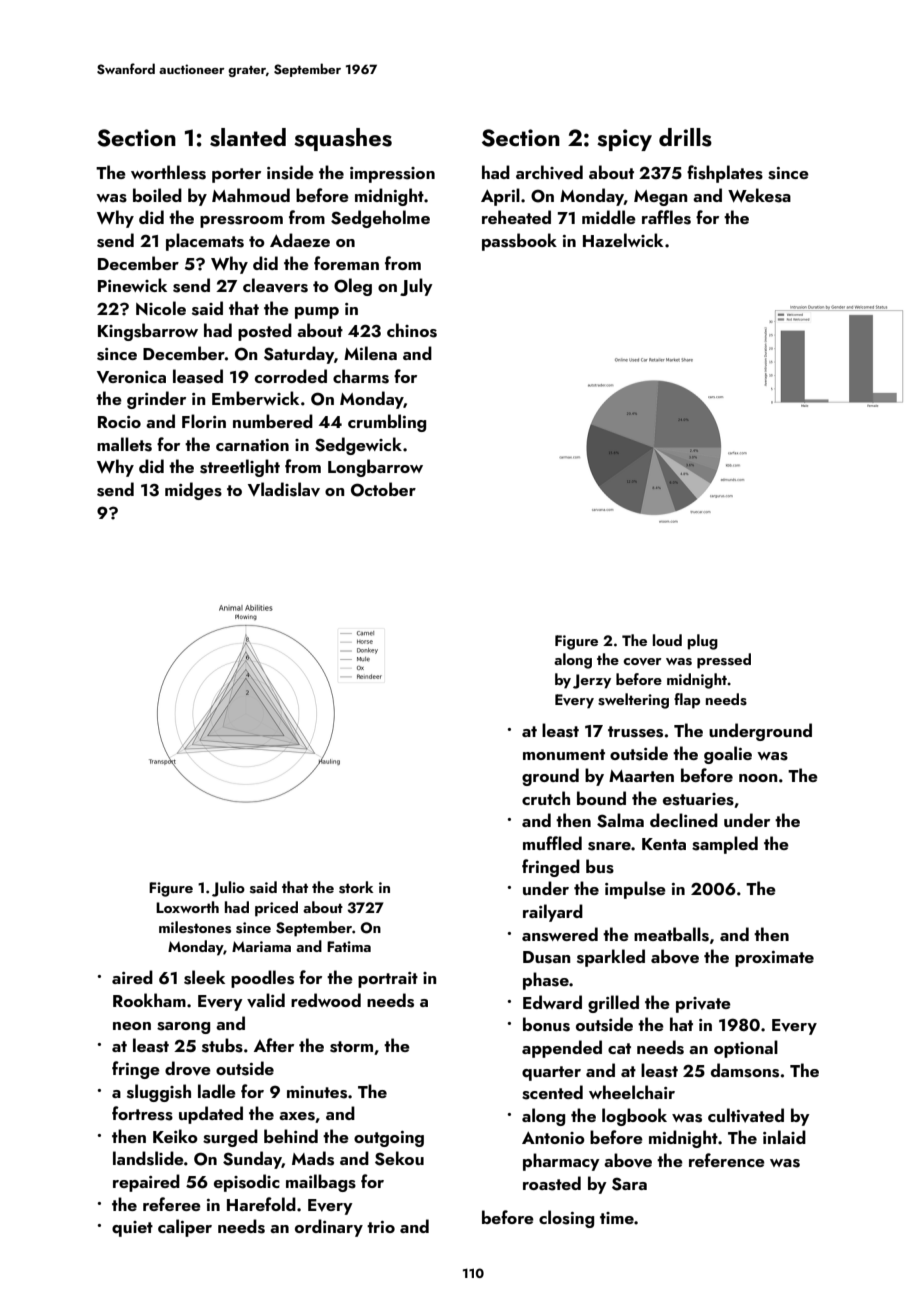 This page has height=1314, width=924. Describe the element at coordinates (759, 195) in the page. I see `Wekesa` at that location.
